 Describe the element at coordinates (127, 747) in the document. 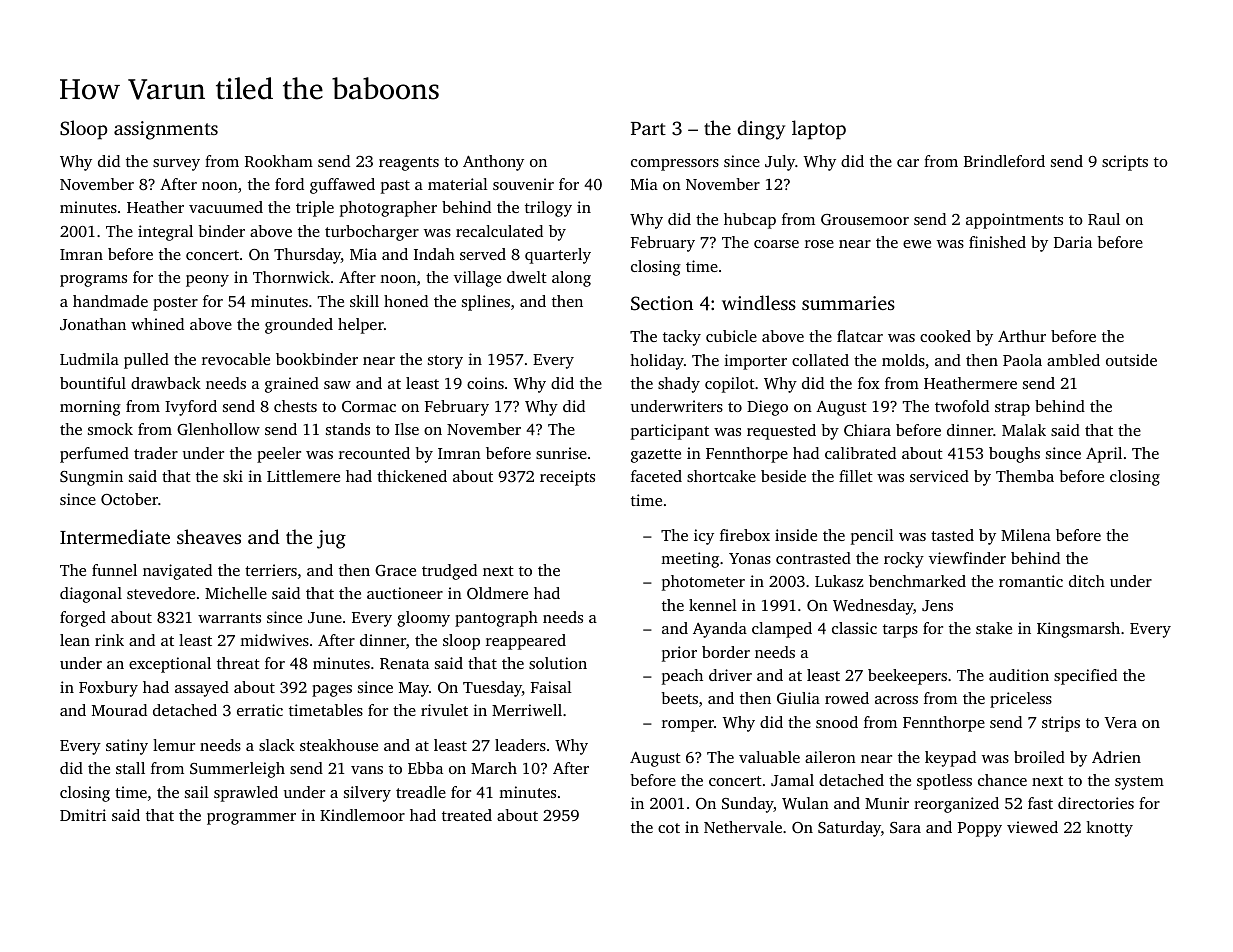

I see `satiny` at that location.
